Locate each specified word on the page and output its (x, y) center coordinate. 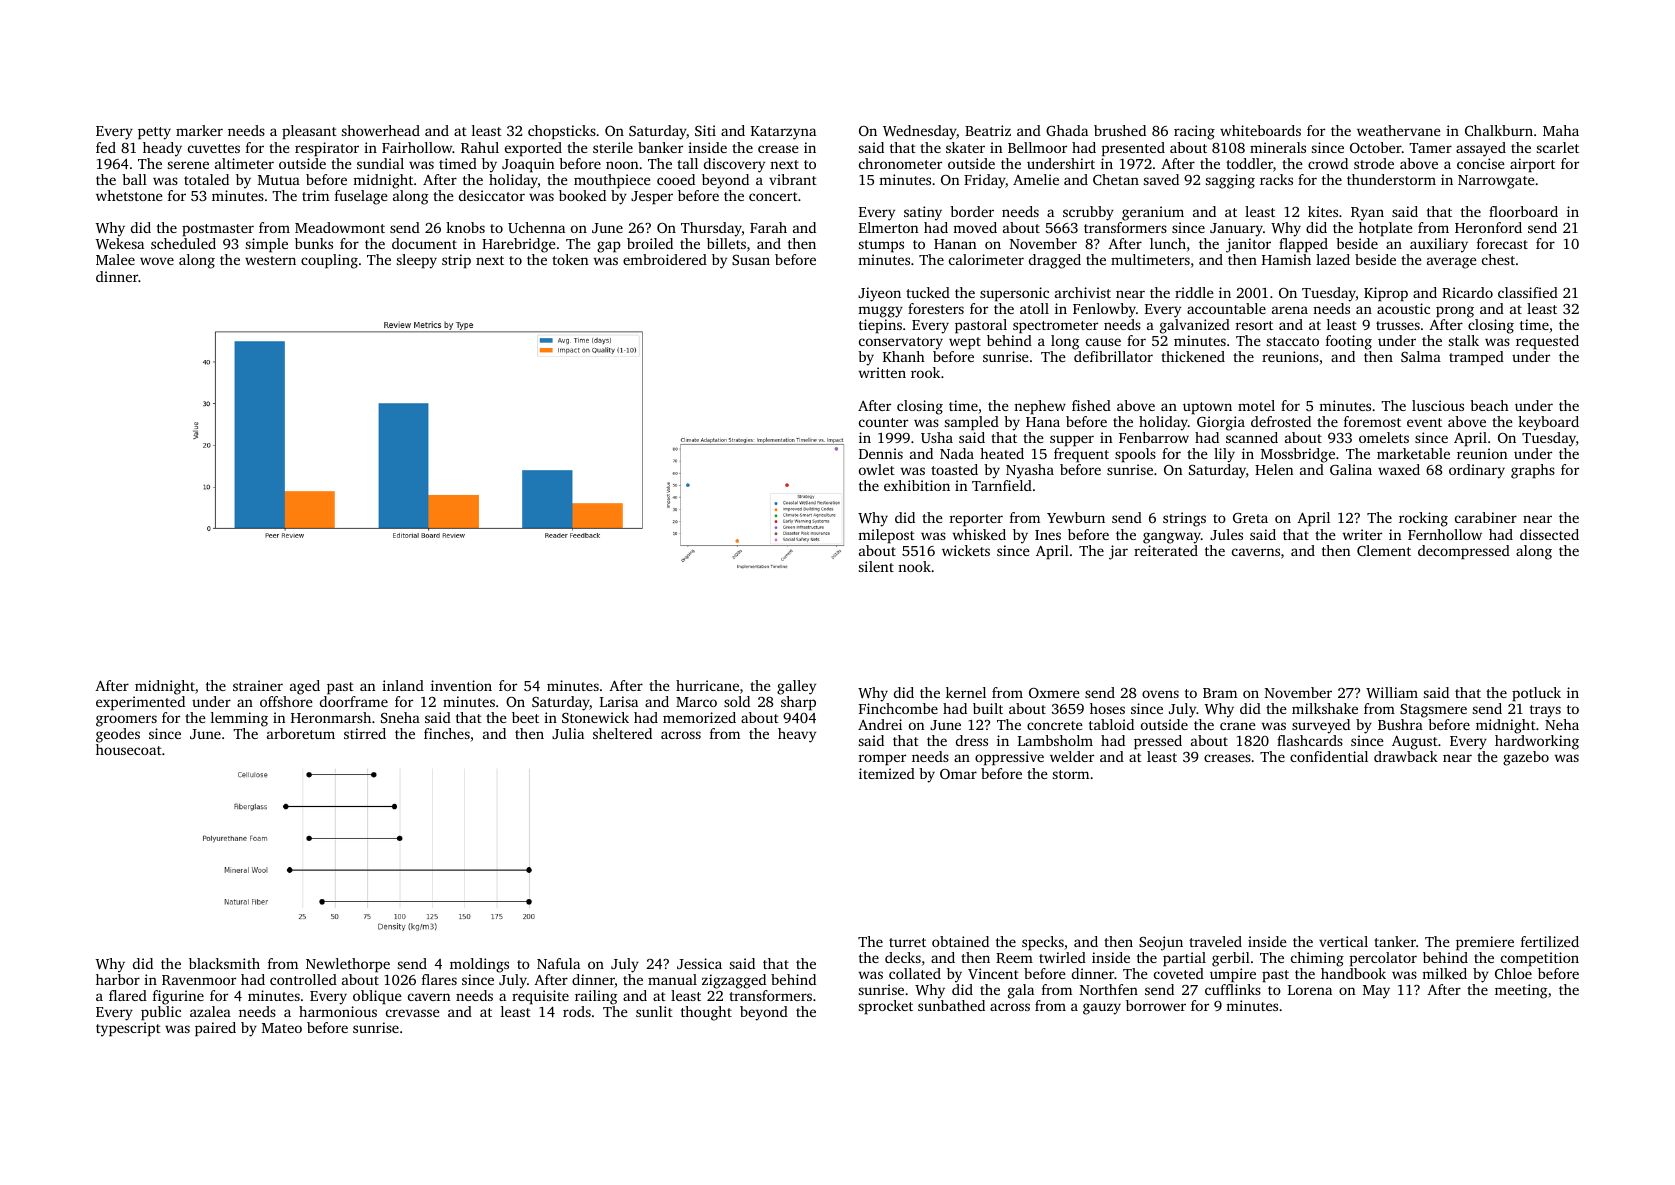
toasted (954, 469)
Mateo (282, 1028)
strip (456, 261)
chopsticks (562, 132)
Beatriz (988, 130)
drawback (1406, 756)
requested (1547, 342)
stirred (365, 733)
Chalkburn (1499, 130)
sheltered (622, 733)
